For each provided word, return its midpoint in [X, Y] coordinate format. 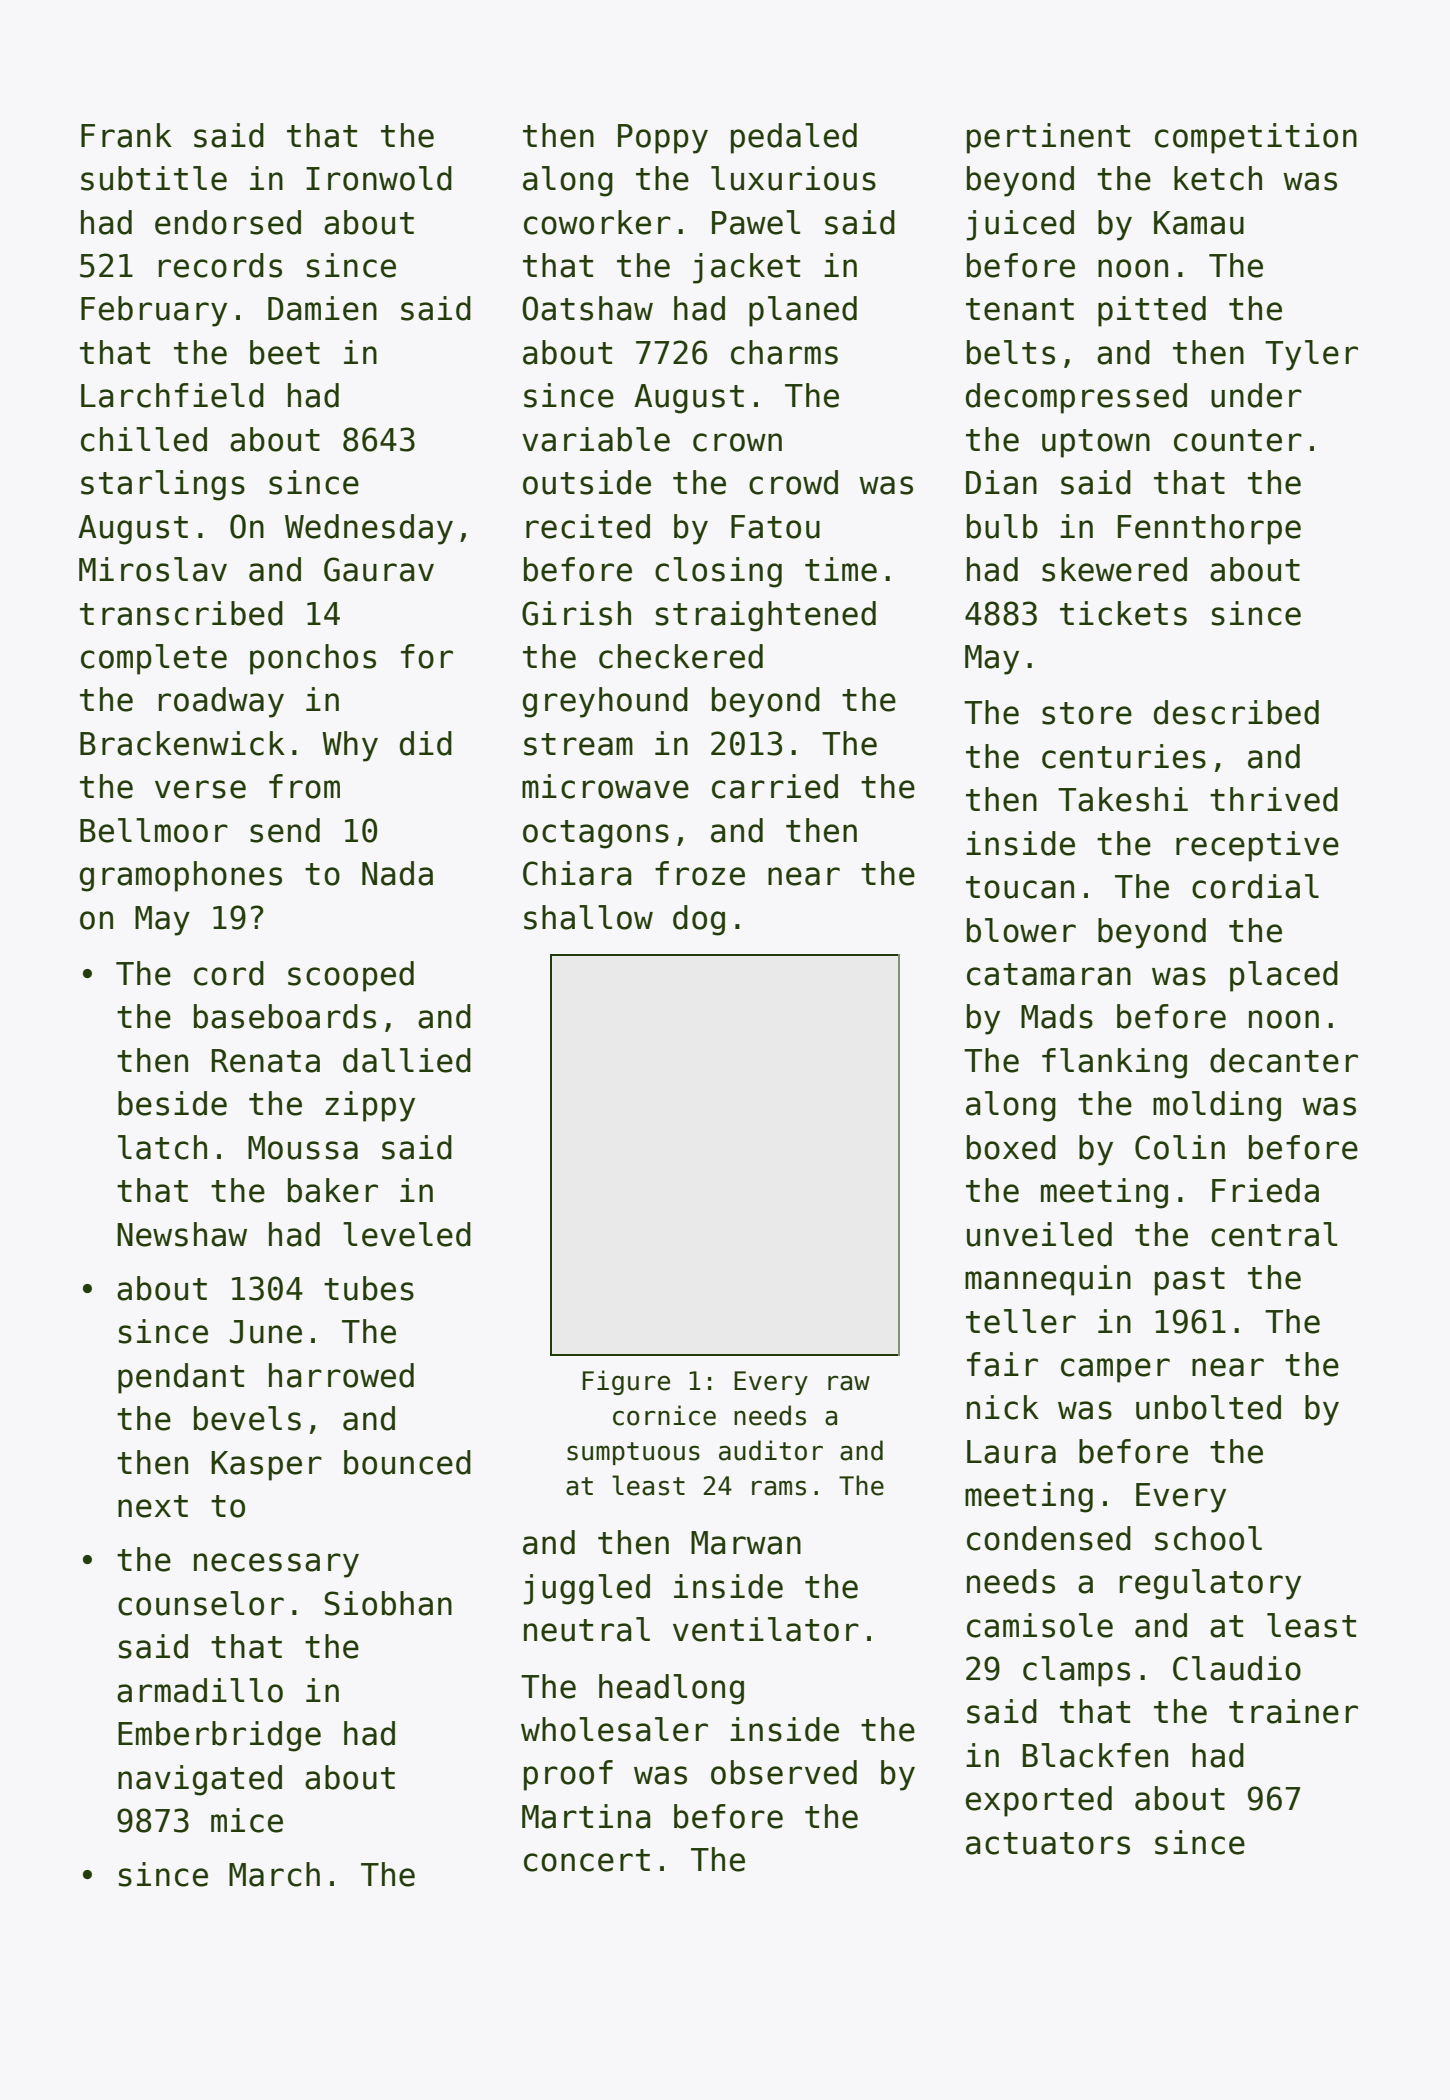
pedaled [794, 138]
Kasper [266, 1466]
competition [1256, 138]
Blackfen [1095, 1755]
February [154, 311]
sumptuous [633, 1453]
